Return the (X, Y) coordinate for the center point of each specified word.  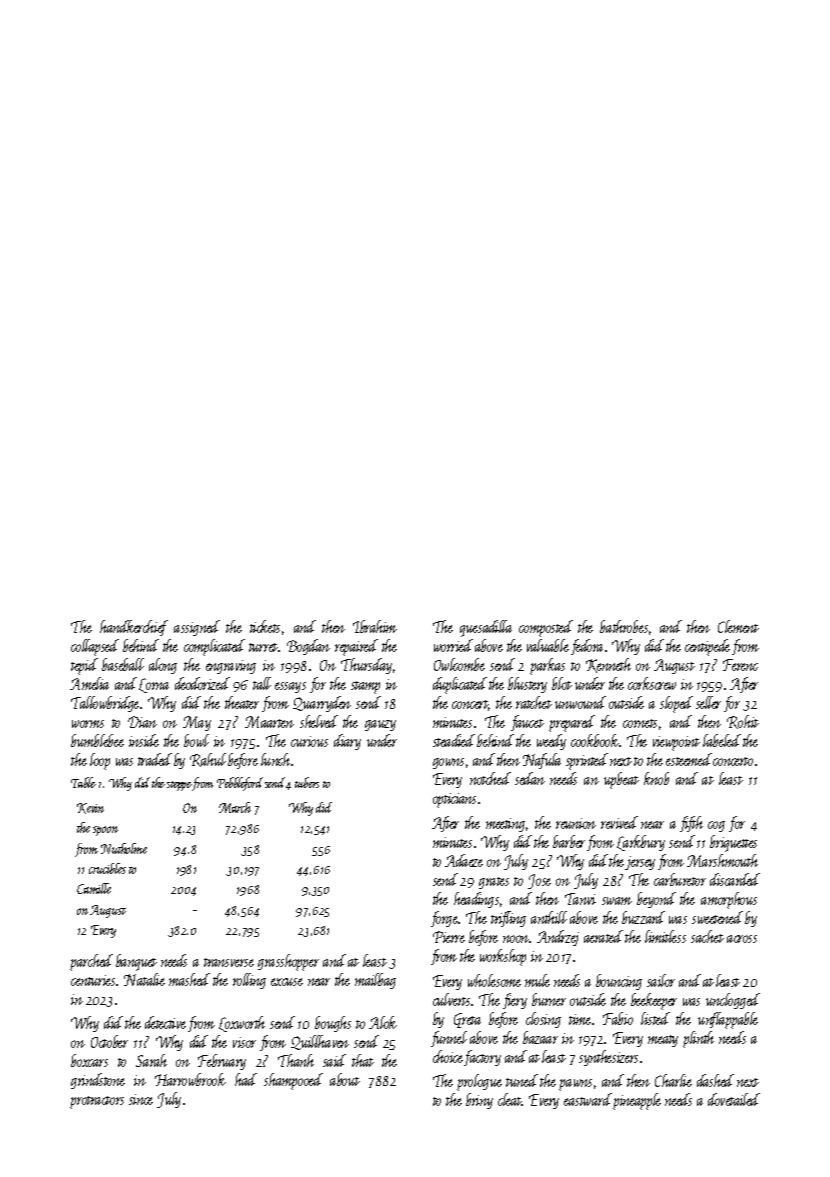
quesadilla (486, 628)
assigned (197, 628)
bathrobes (624, 626)
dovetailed (734, 1099)
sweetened (717, 917)
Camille (94, 888)
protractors (97, 1102)
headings (476, 900)
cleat (510, 1099)
